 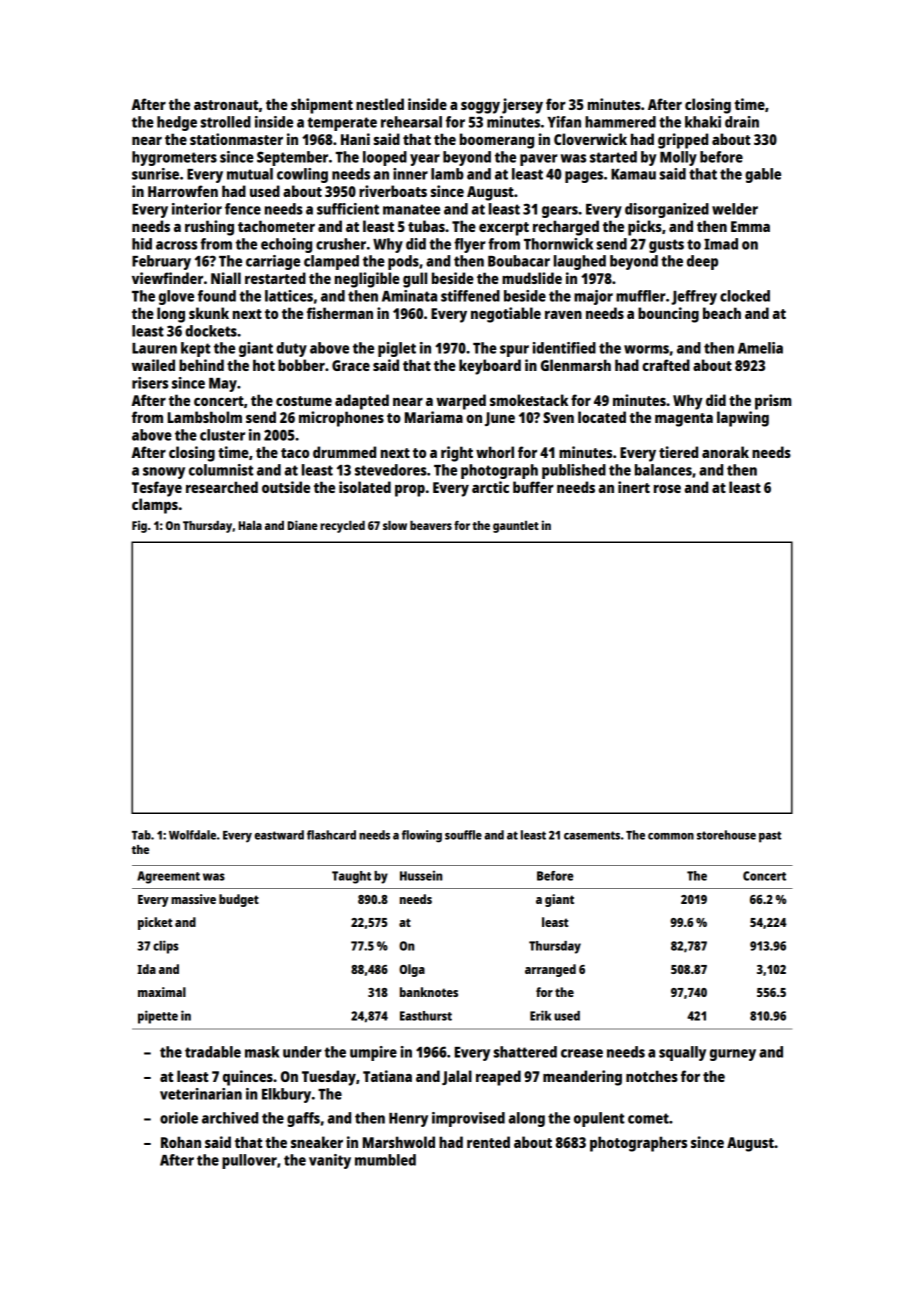 I want to click on squally, so click(x=682, y=1053).
